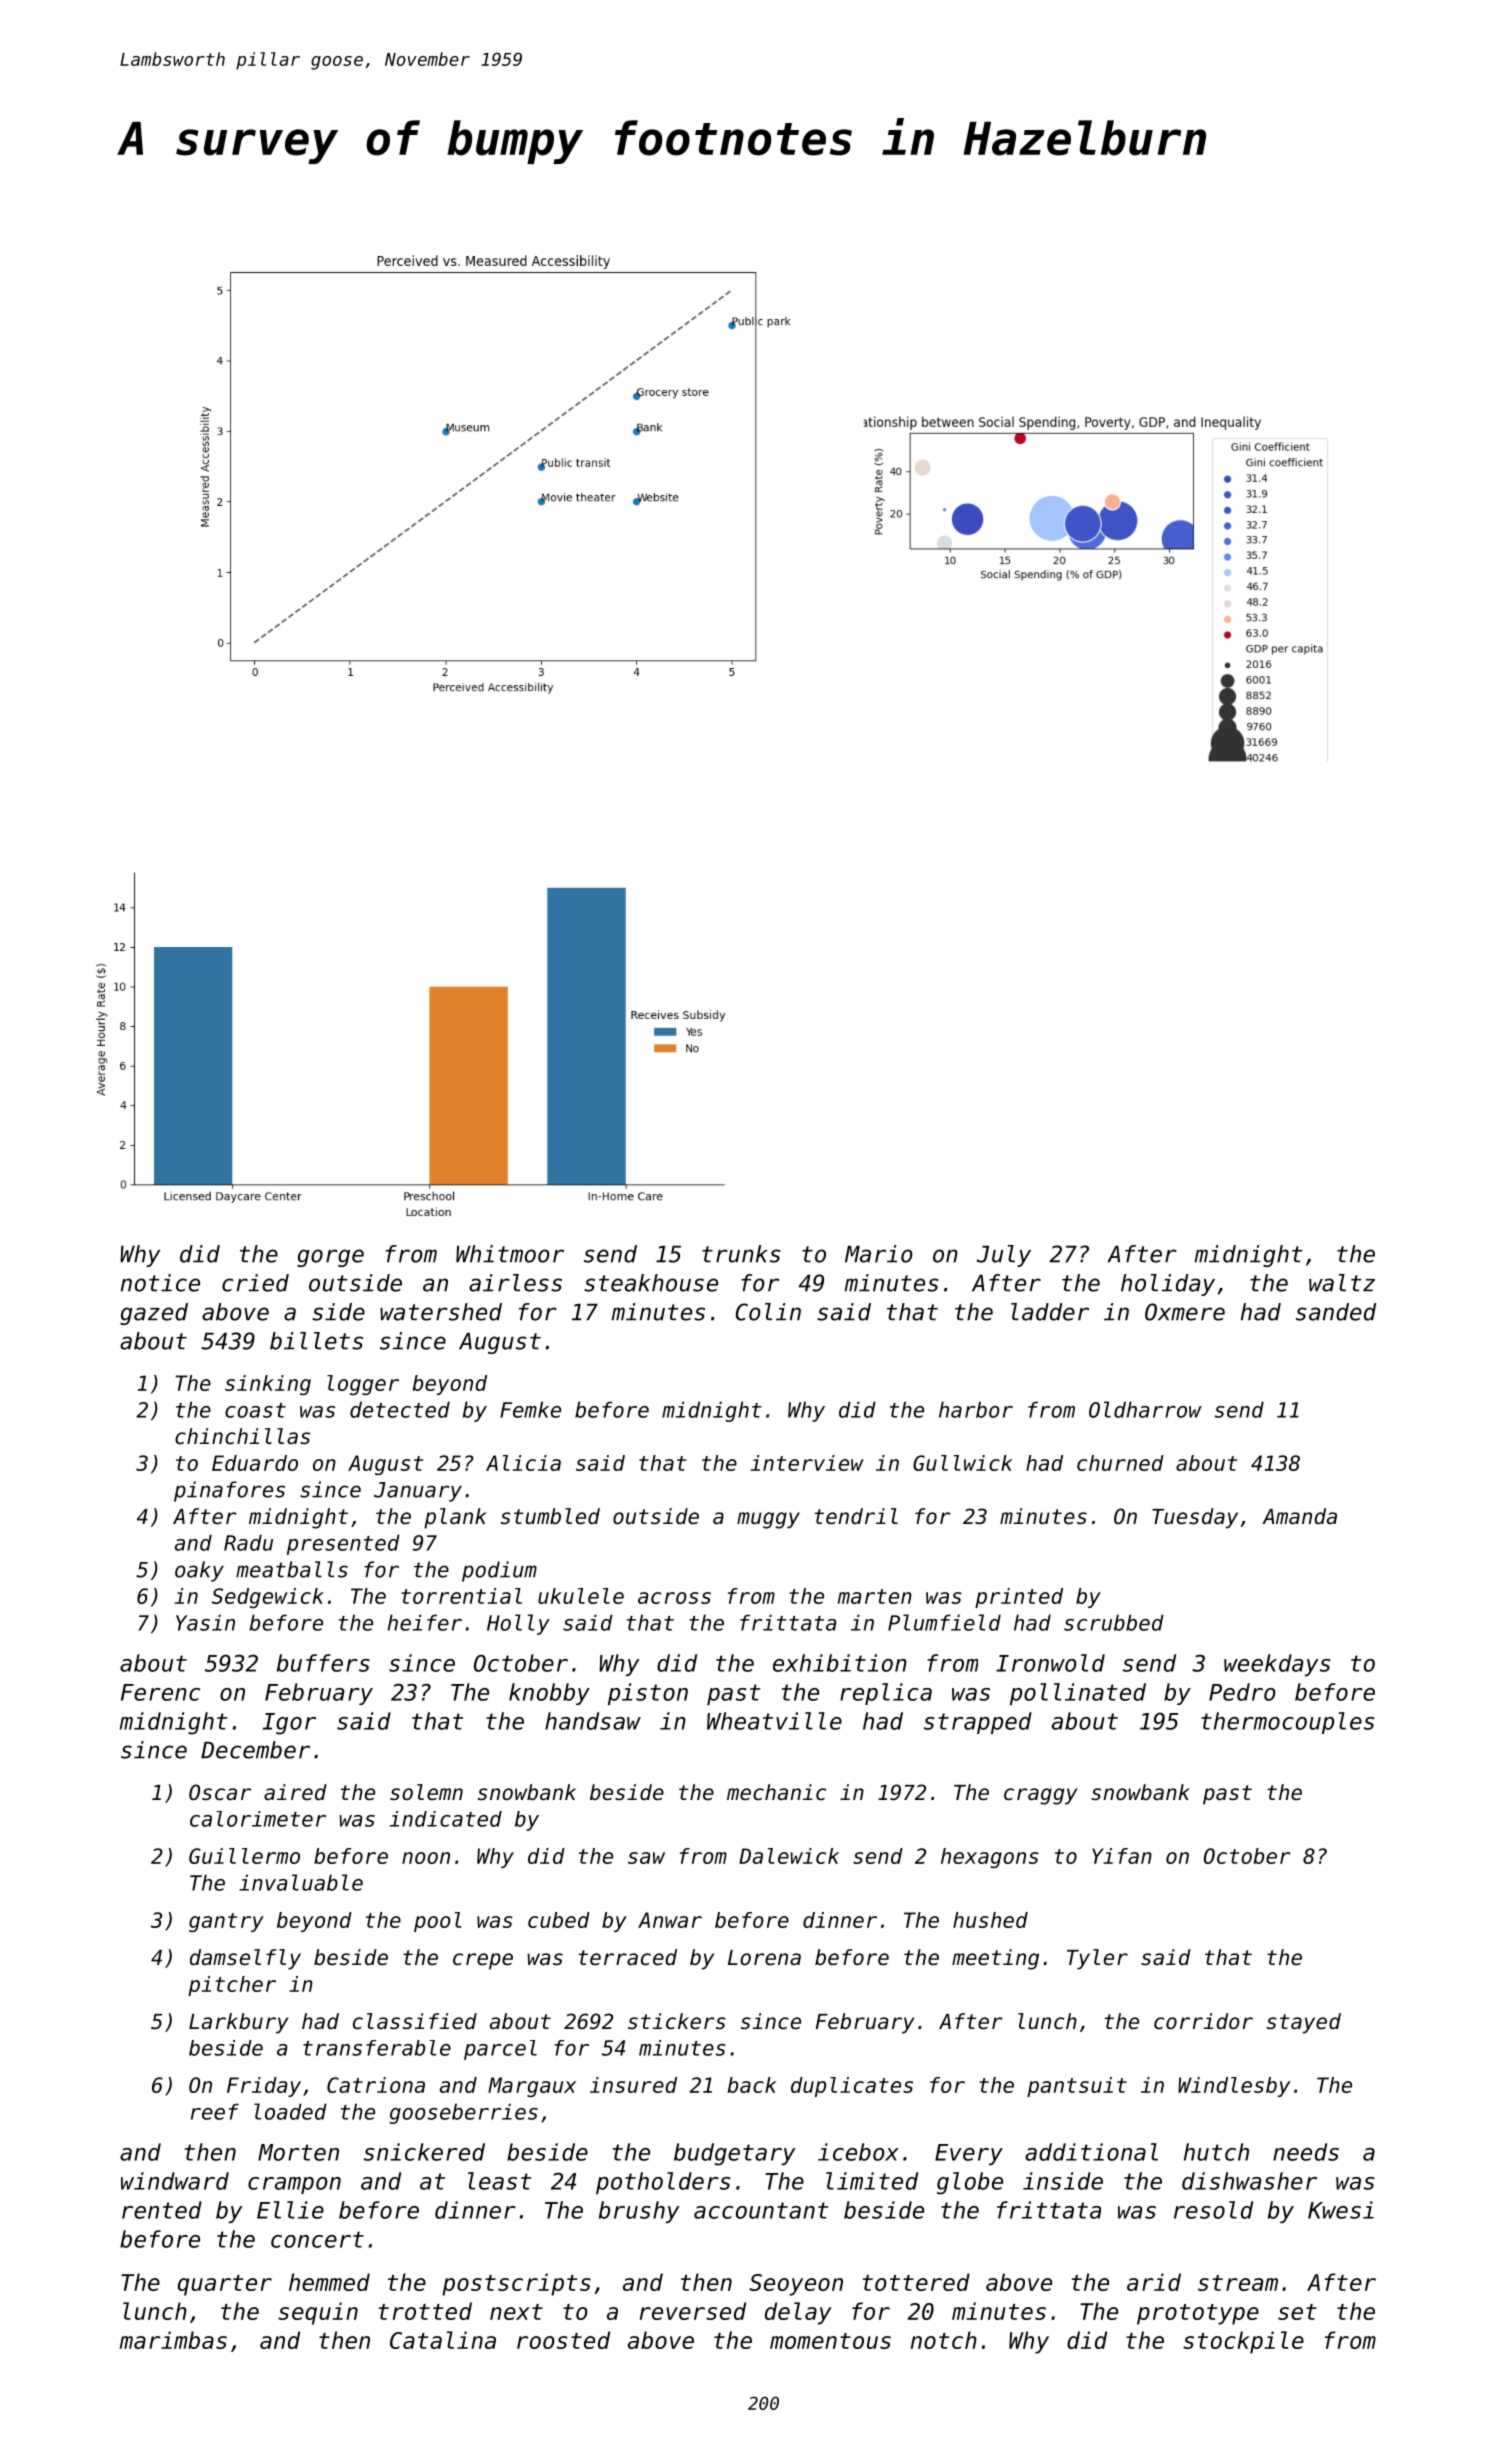  I want to click on insured, so click(633, 2085).
